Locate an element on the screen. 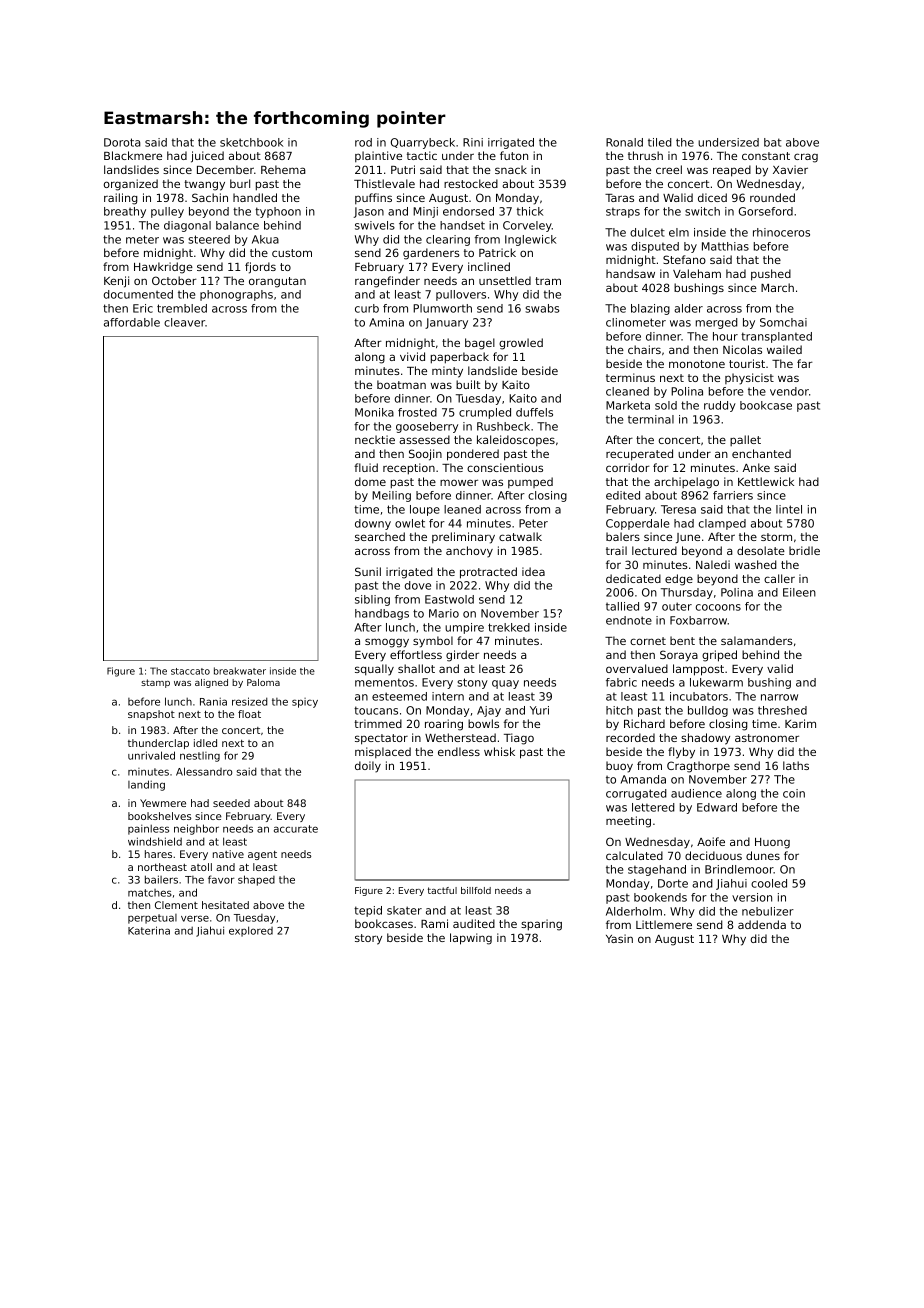  duffels is located at coordinates (534, 412).
